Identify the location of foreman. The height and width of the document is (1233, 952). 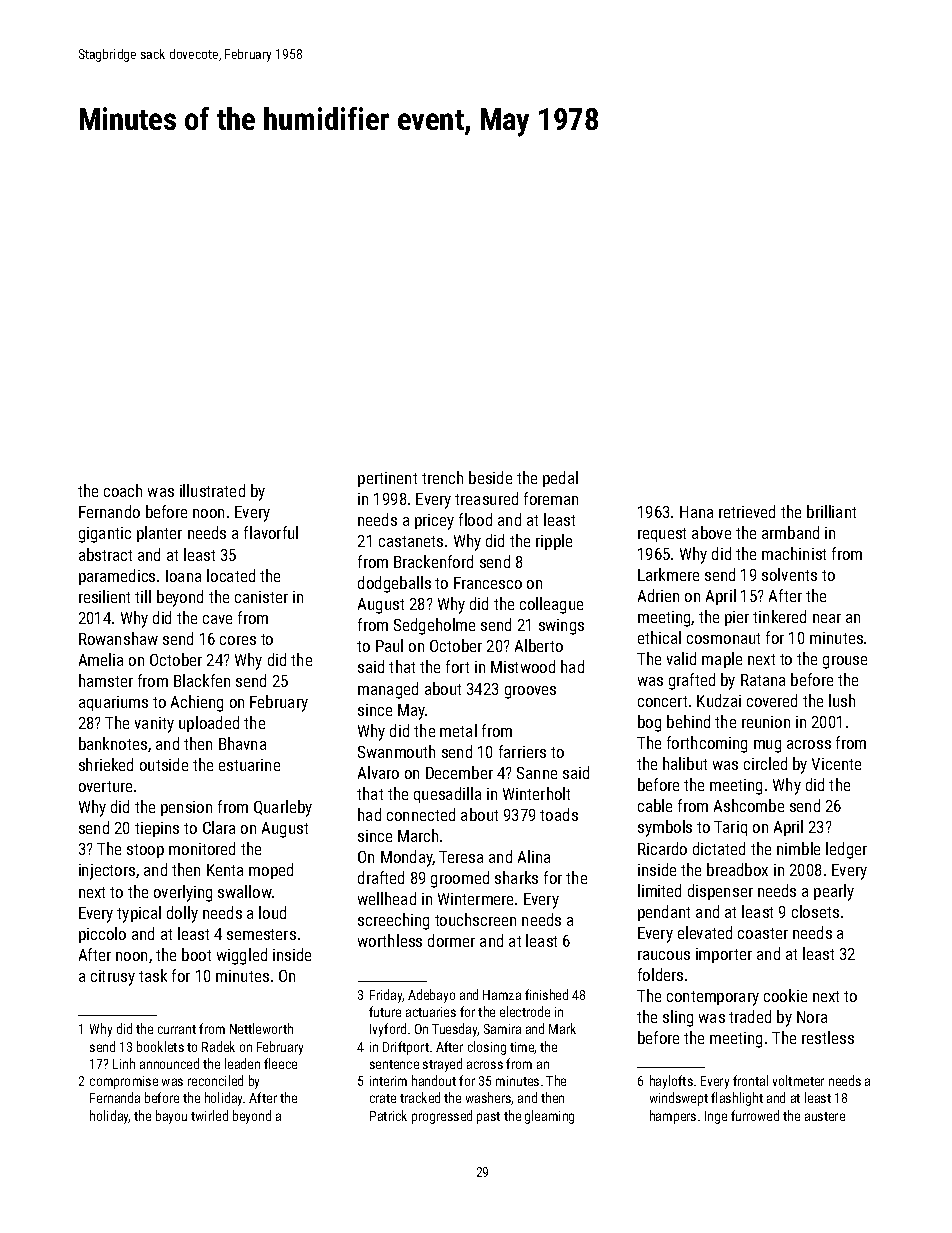
(551, 498).
